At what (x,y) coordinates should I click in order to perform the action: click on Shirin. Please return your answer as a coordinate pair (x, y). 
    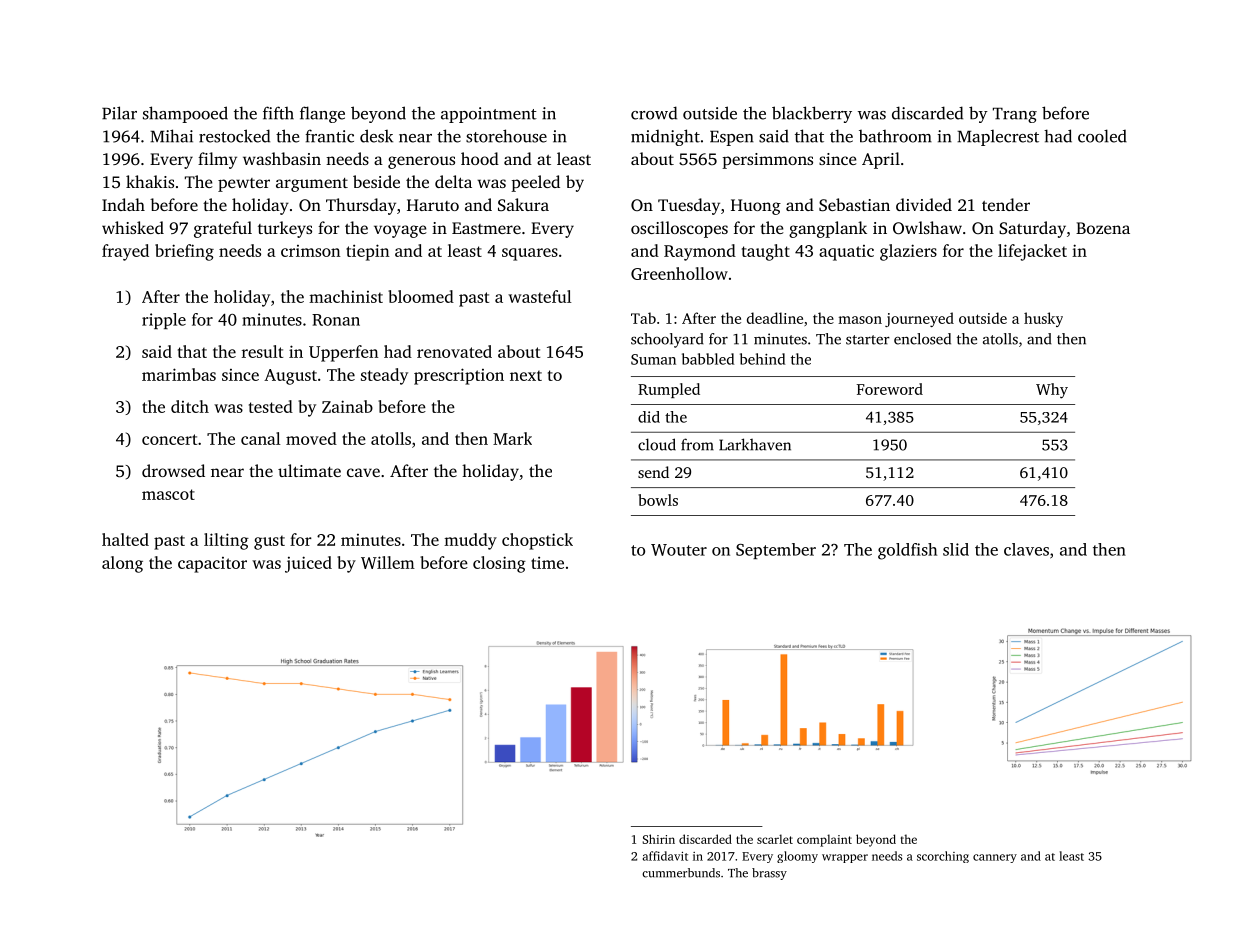
    Looking at the image, I should click on (658, 839).
